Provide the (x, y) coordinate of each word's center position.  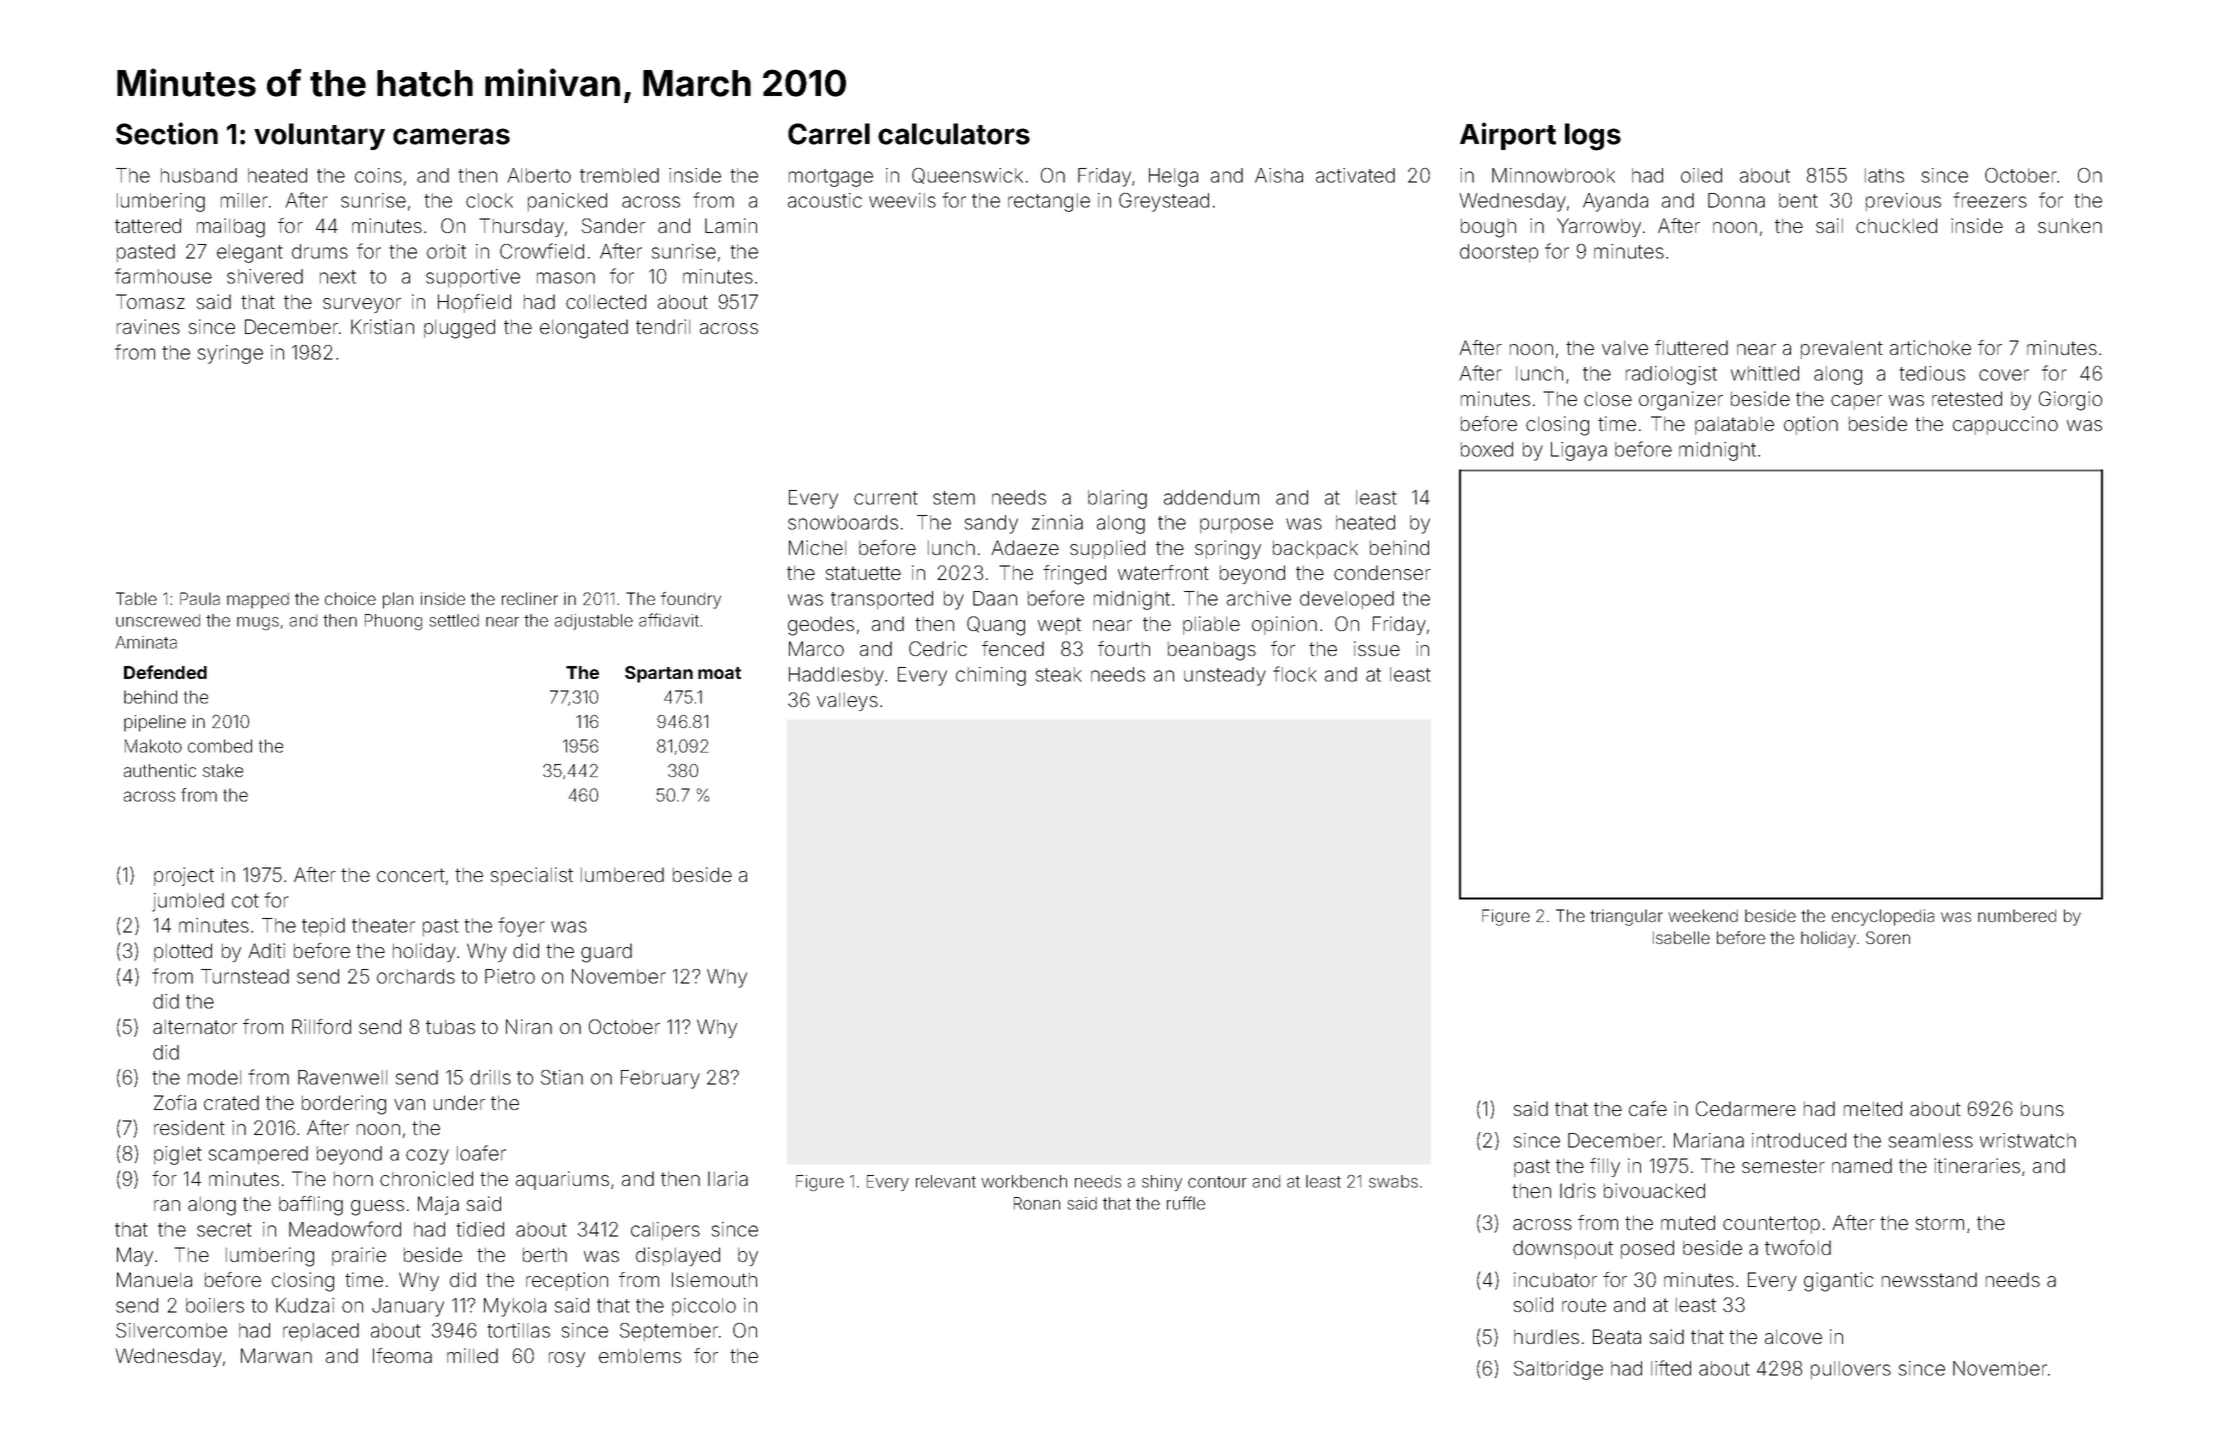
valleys (847, 702)
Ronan (1037, 1203)
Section (167, 133)
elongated (584, 329)
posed (1647, 1249)
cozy (427, 1157)
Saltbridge (1558, 1370)
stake (223, 770)
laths (1884, 175)
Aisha (1279, 175)
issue (1377, 648)
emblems (640, 1356)
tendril (663, 326)
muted (1688, 1222)
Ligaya (1579, 451)
